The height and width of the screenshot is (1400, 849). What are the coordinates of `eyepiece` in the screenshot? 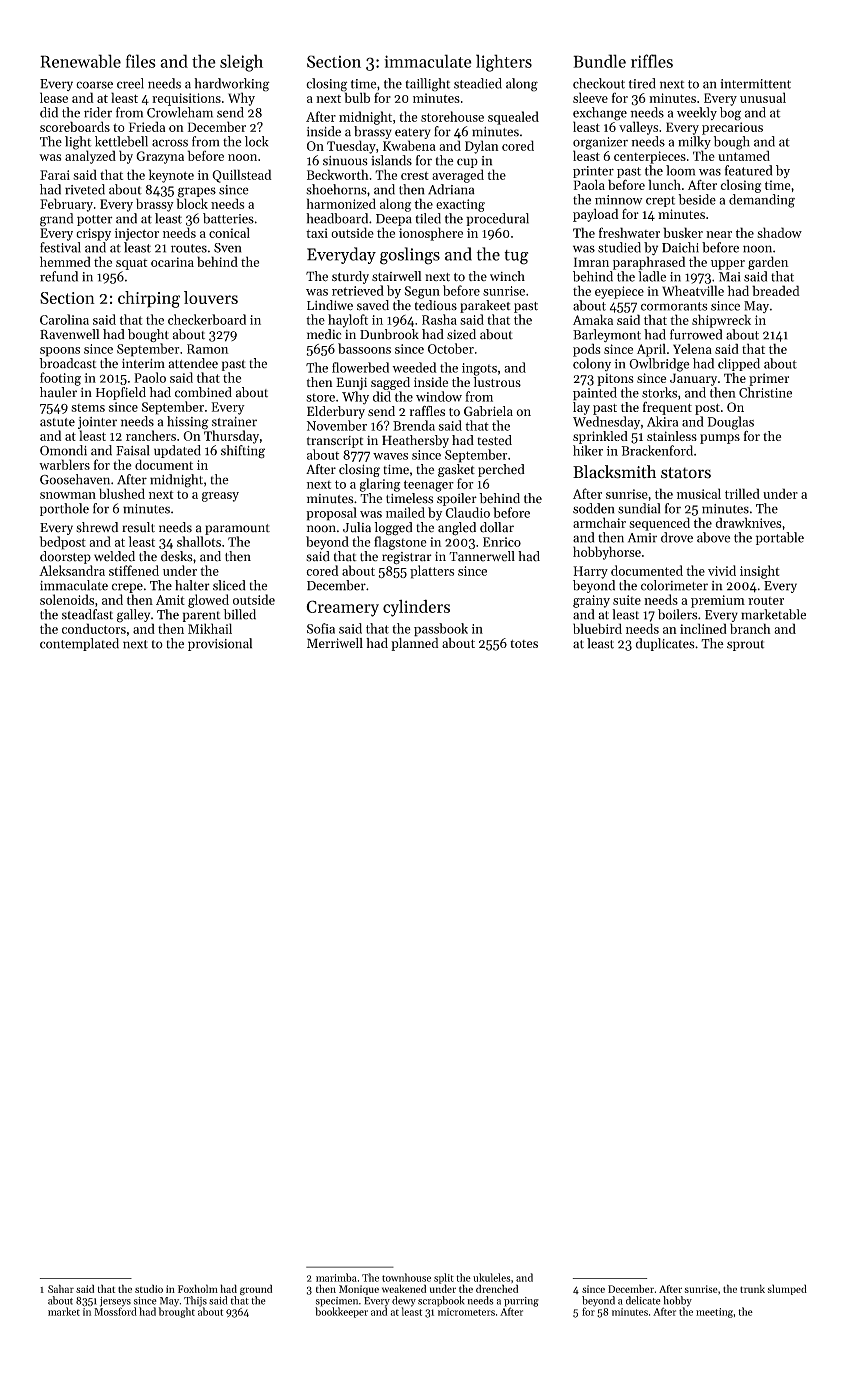 It's located at (619, 292).
